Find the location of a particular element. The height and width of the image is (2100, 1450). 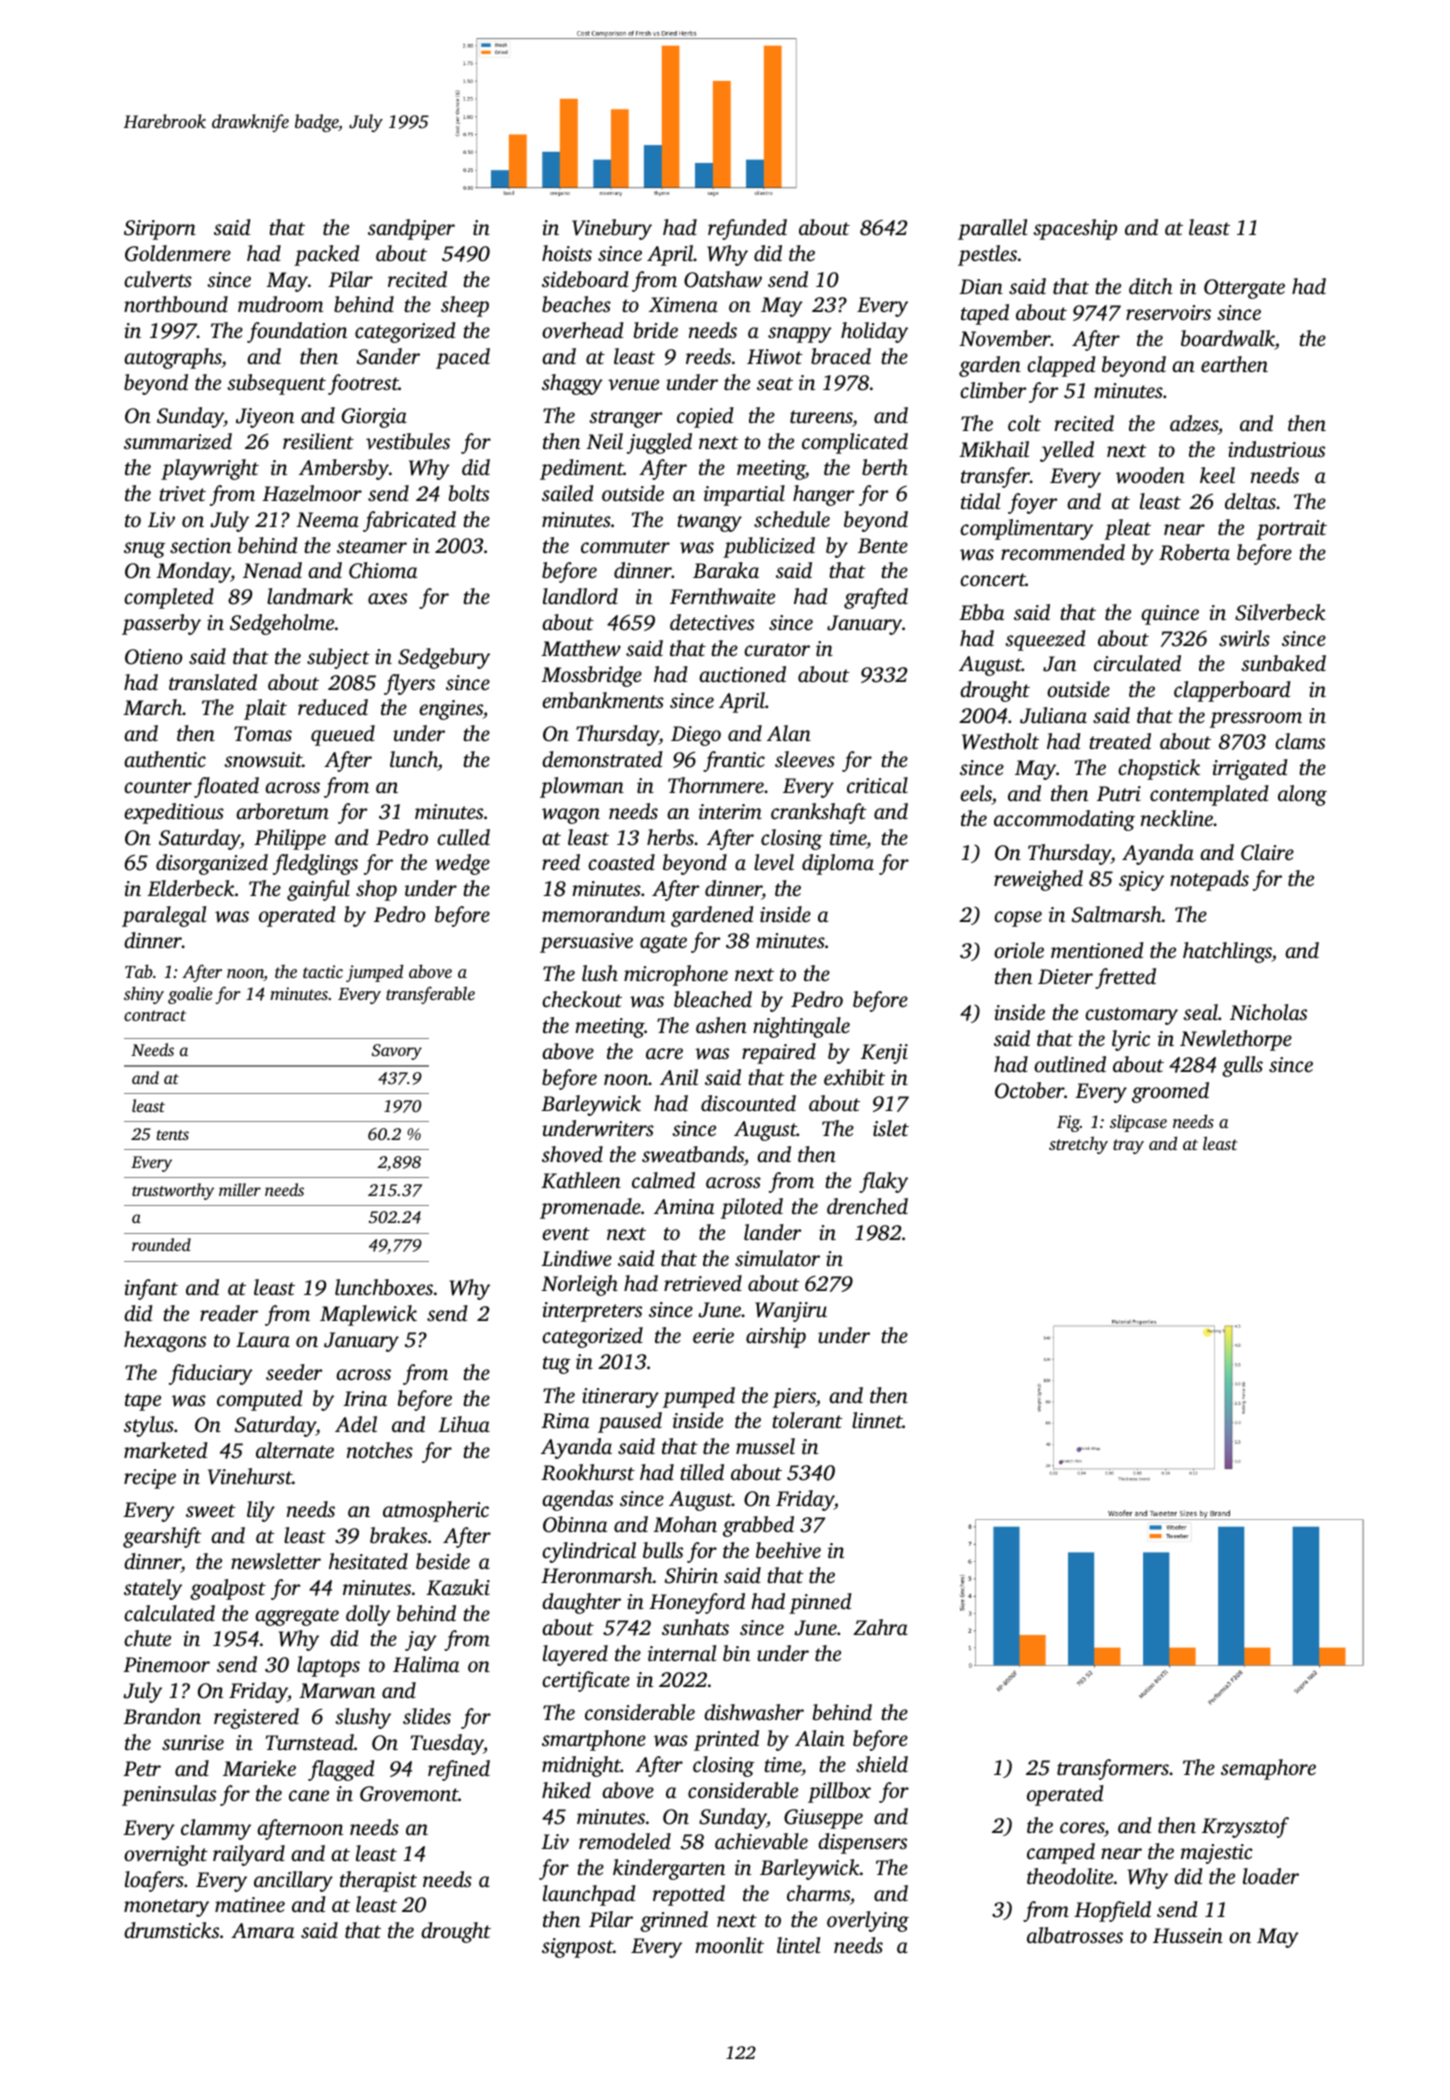

hexagons is located at coordinates (165, 1341).
